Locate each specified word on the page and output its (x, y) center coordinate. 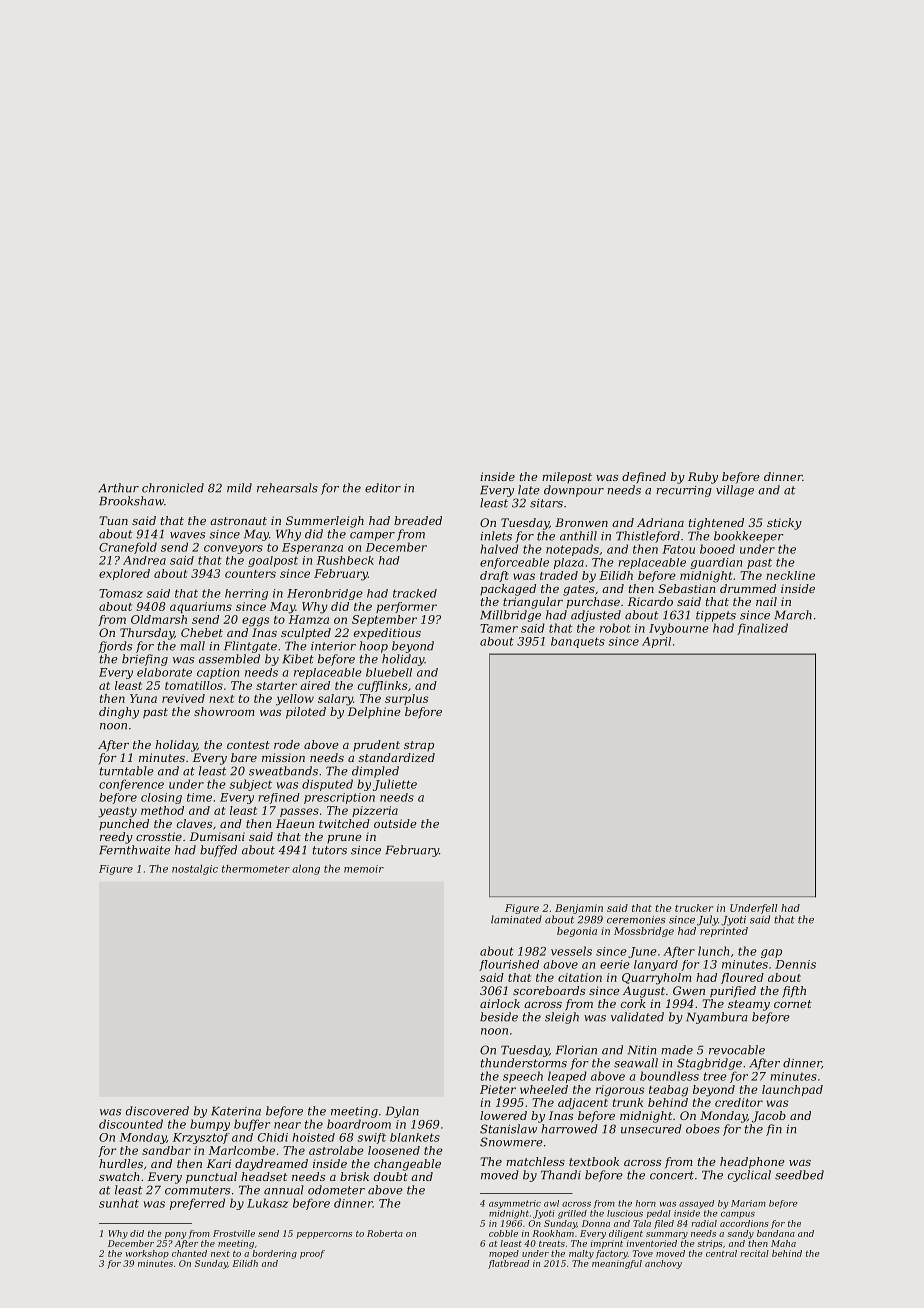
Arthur (118, 488)
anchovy (663, 1264)
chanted (189, 1253)
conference (131, 785)
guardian (716, 563)
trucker (694, 908)
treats (552, 1244)
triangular (533, 603)
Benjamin (579, 909)
